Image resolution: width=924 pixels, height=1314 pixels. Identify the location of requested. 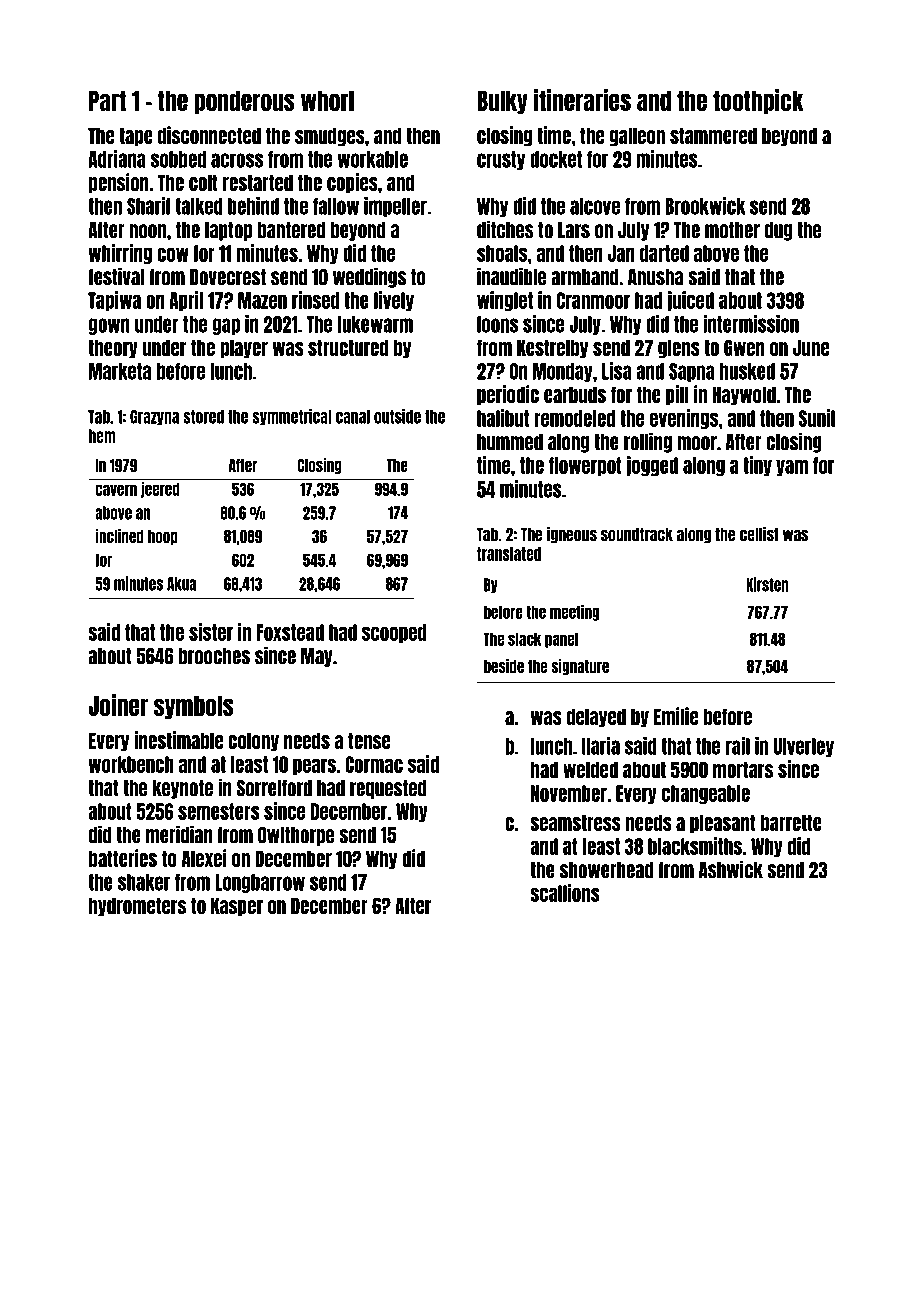
(388, 789).
